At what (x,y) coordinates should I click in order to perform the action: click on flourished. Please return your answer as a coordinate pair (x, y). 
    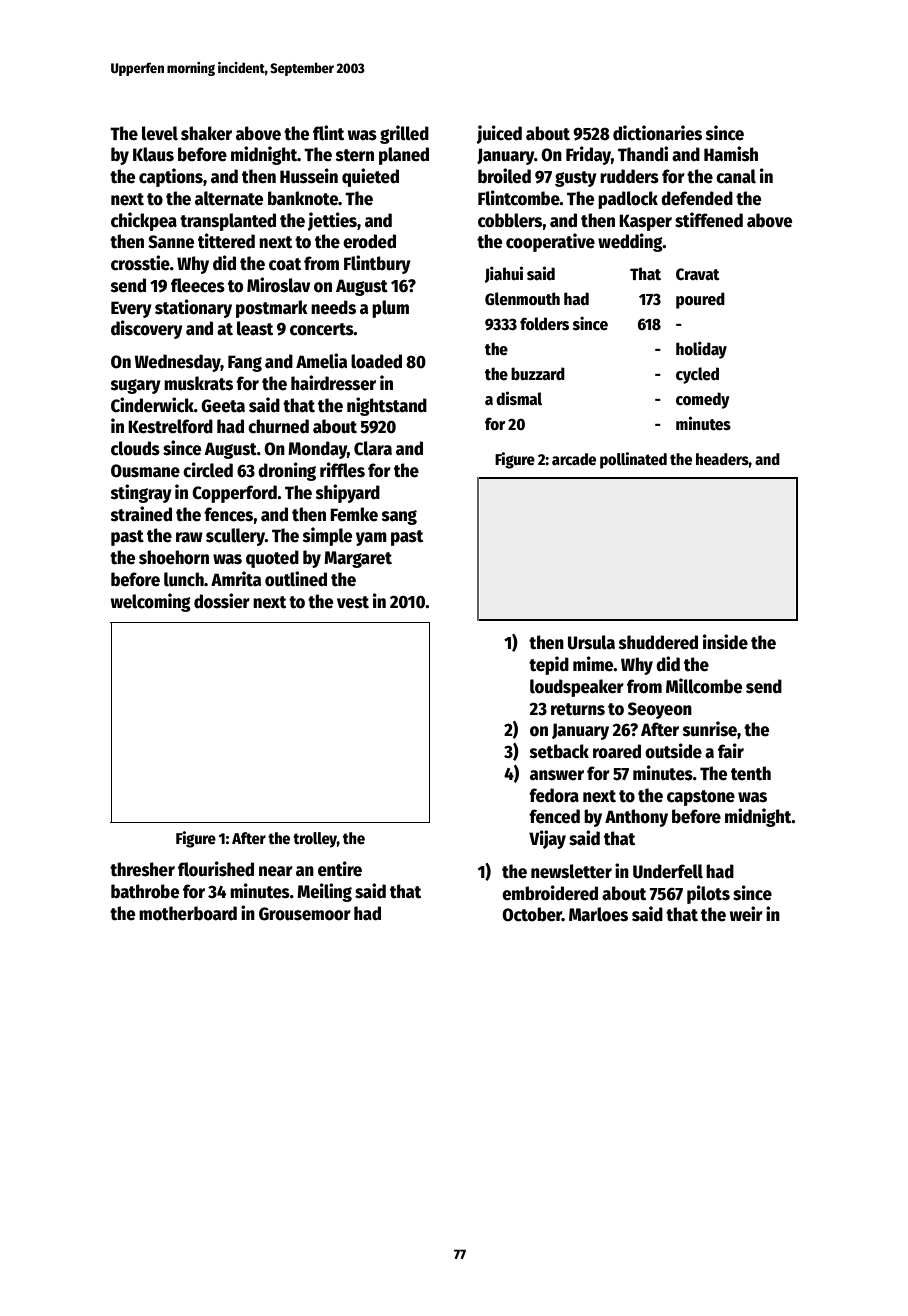
    Looking at the image, I should click on (216, 869).
